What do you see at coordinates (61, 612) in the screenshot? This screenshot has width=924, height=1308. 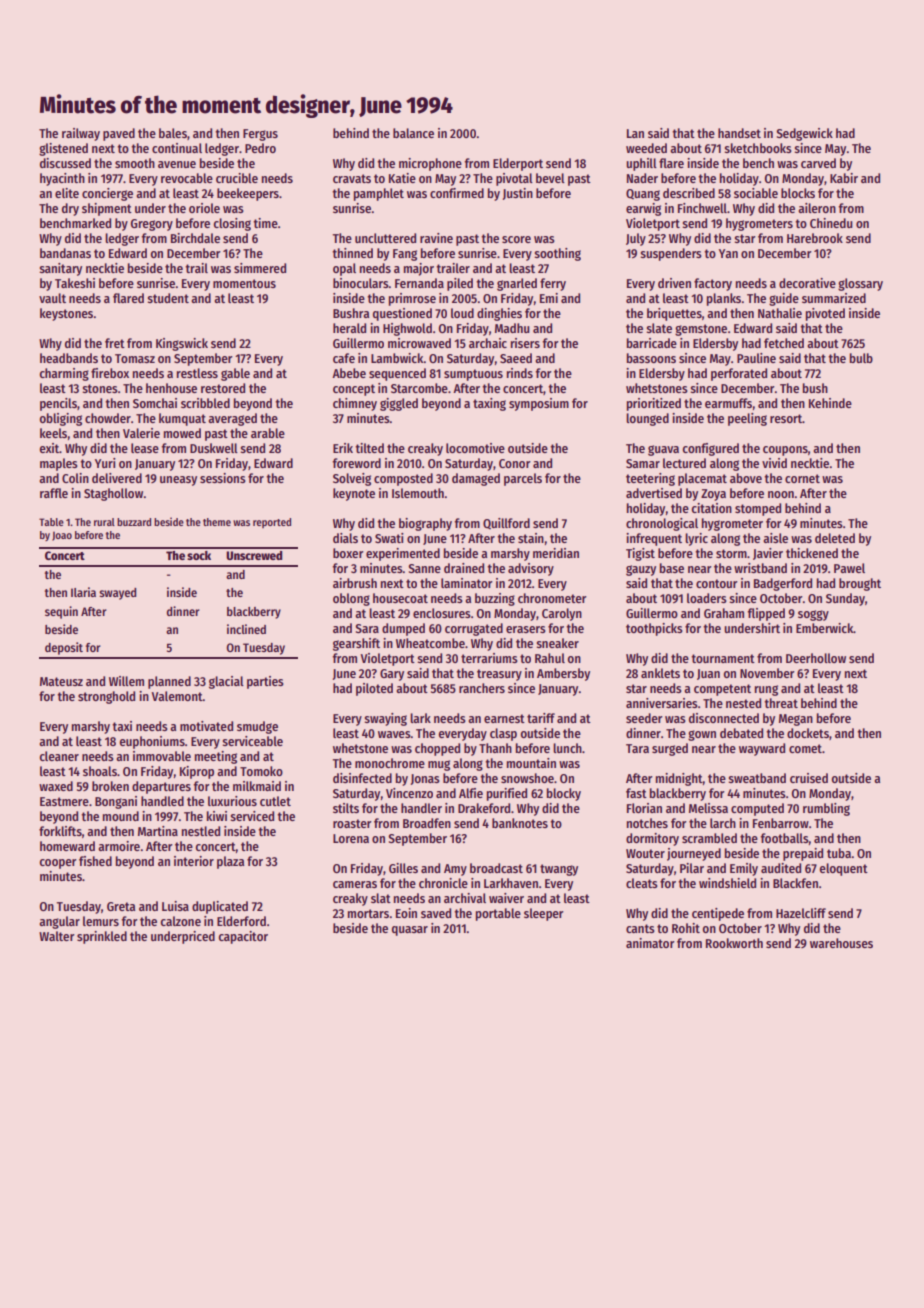 I see `sequin` at bounding box center [61, 612].
